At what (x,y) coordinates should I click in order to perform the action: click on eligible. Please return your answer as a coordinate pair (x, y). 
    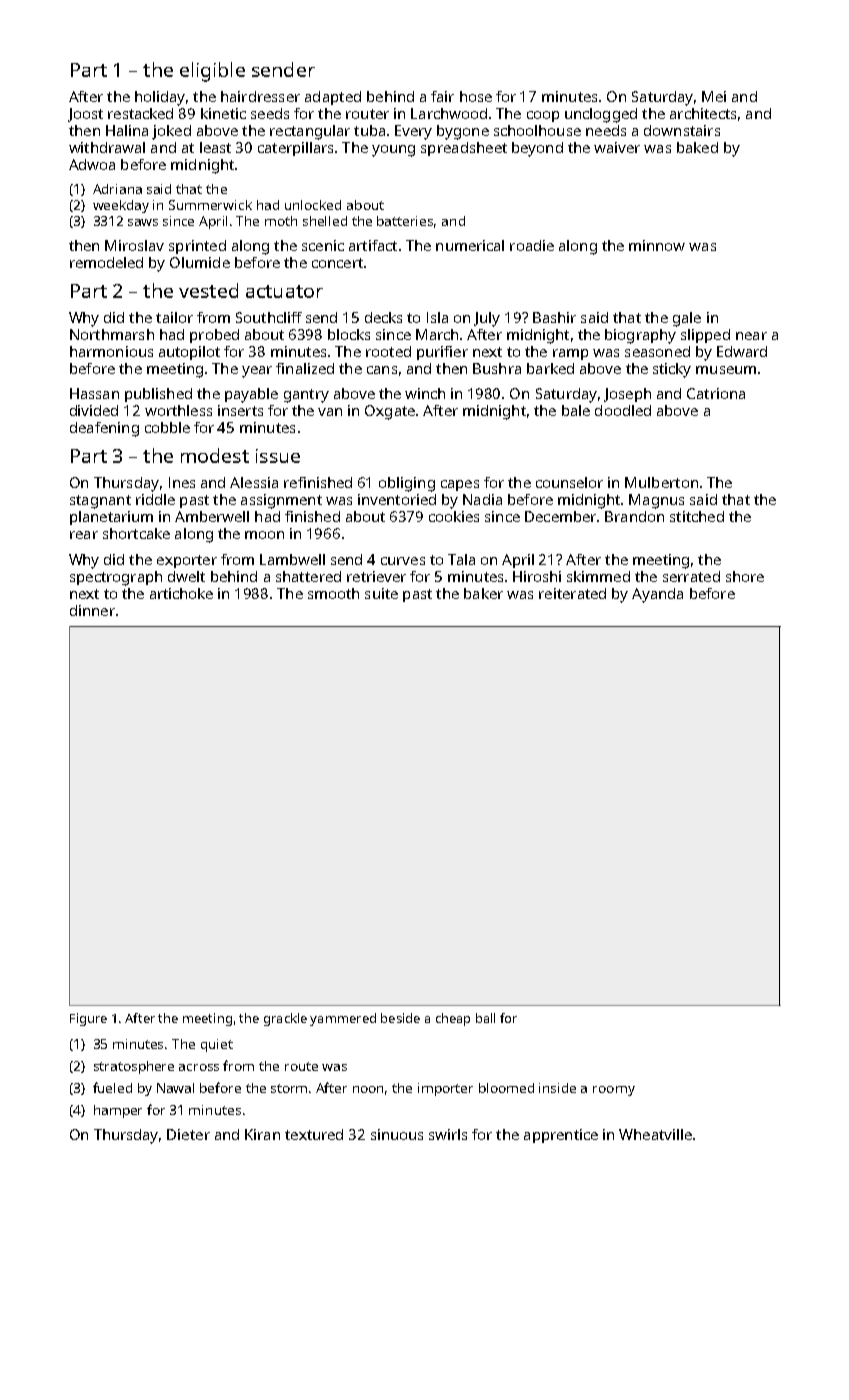
    Looking at the image, I should click on (212, 72).
